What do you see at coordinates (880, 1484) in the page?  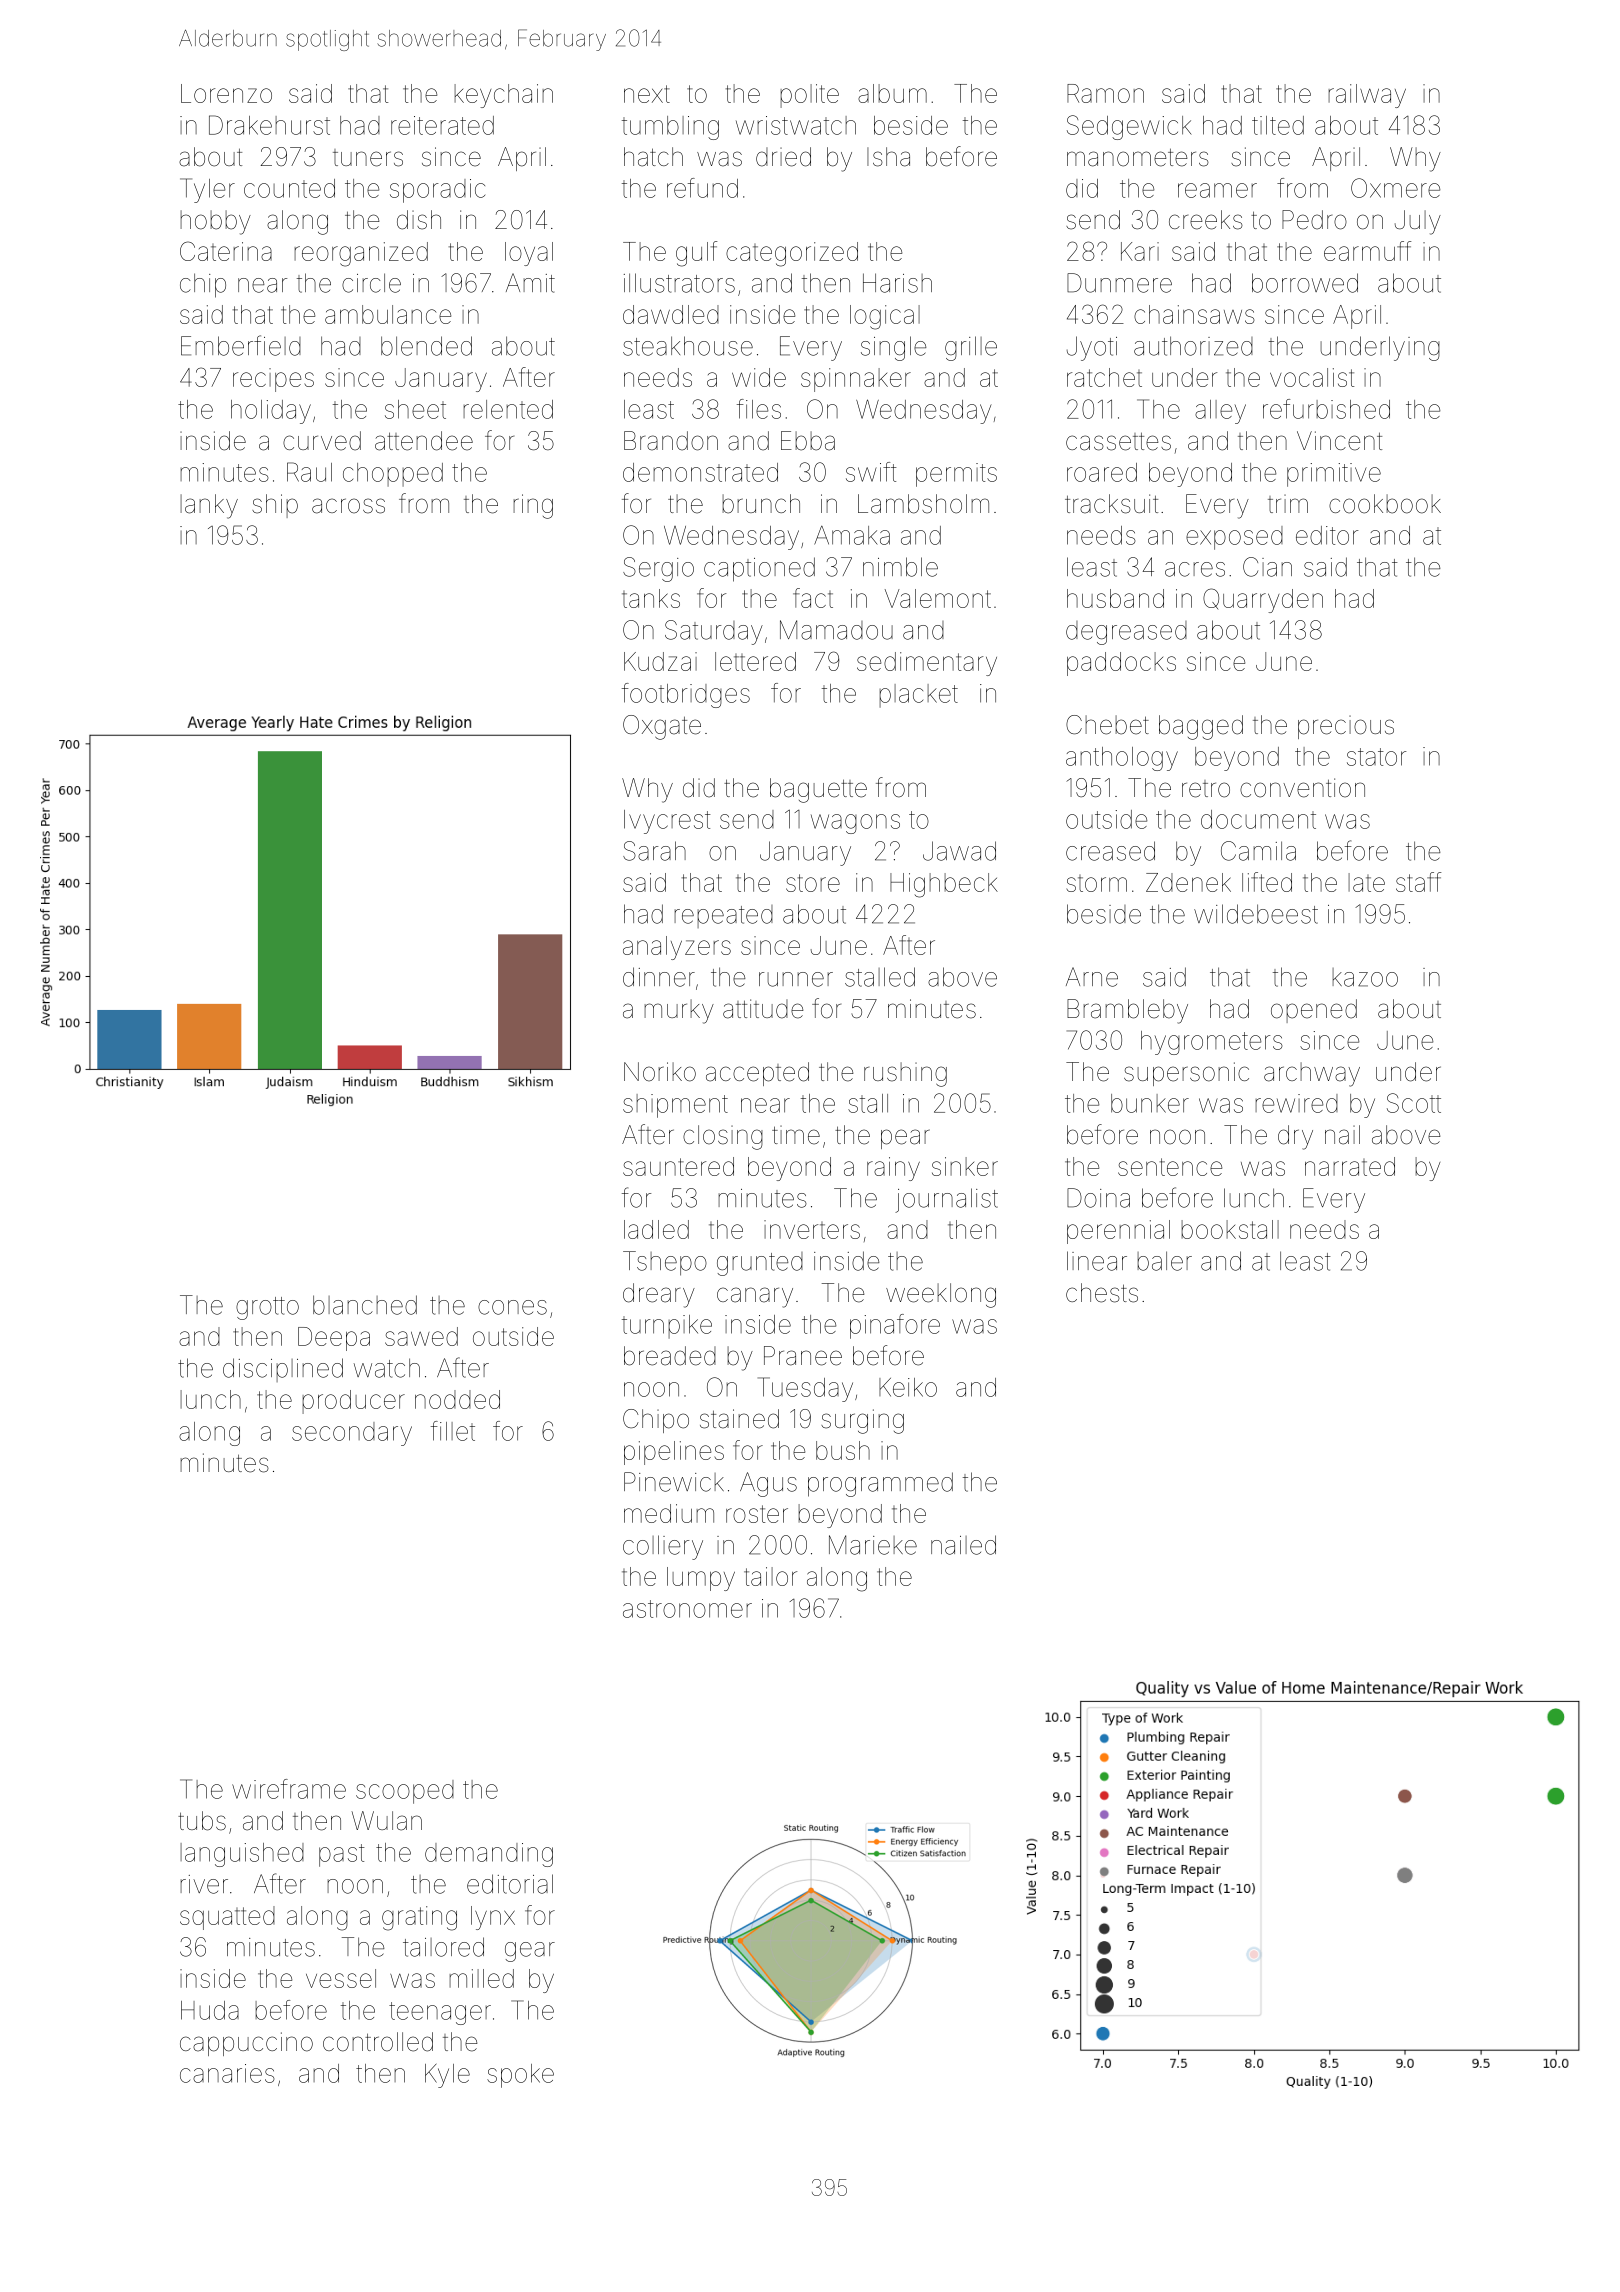 I see `programmed` at bounding box center [880, 1484].
